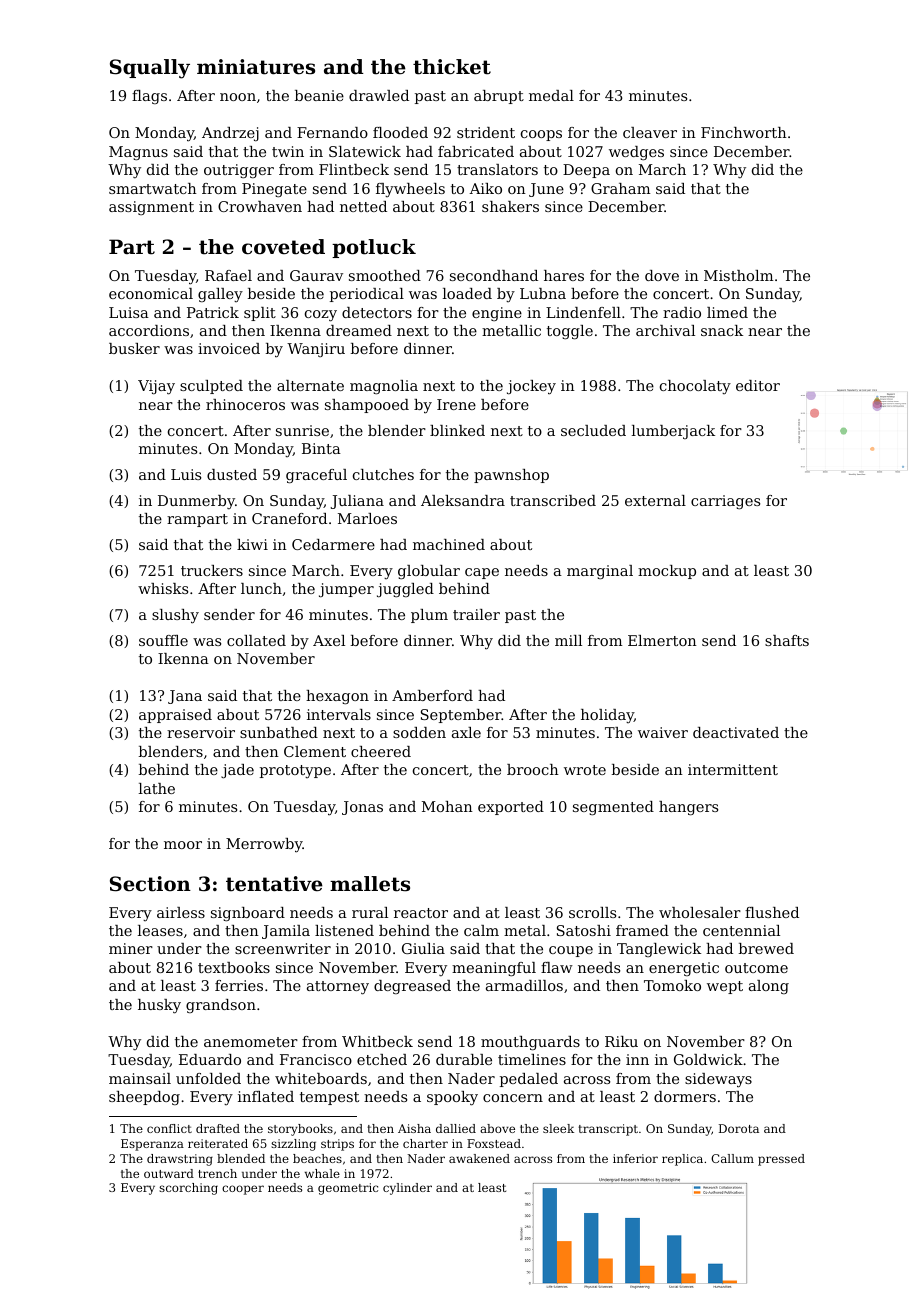  Describe the element at coordinates (149, 97) in the screenshot. I see `flags` at that location.
